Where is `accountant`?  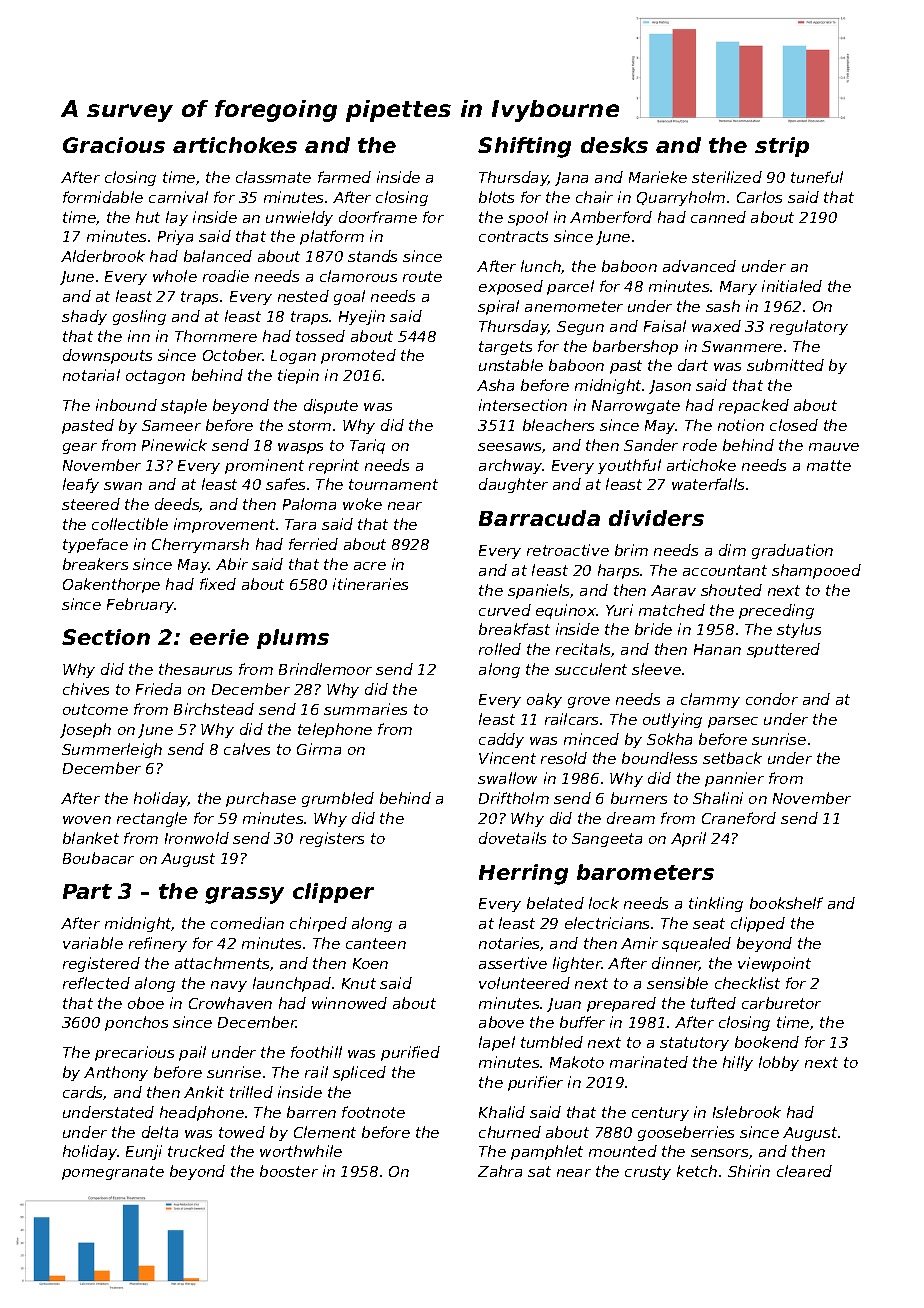 accountant is located at coordinates (725, 570).
